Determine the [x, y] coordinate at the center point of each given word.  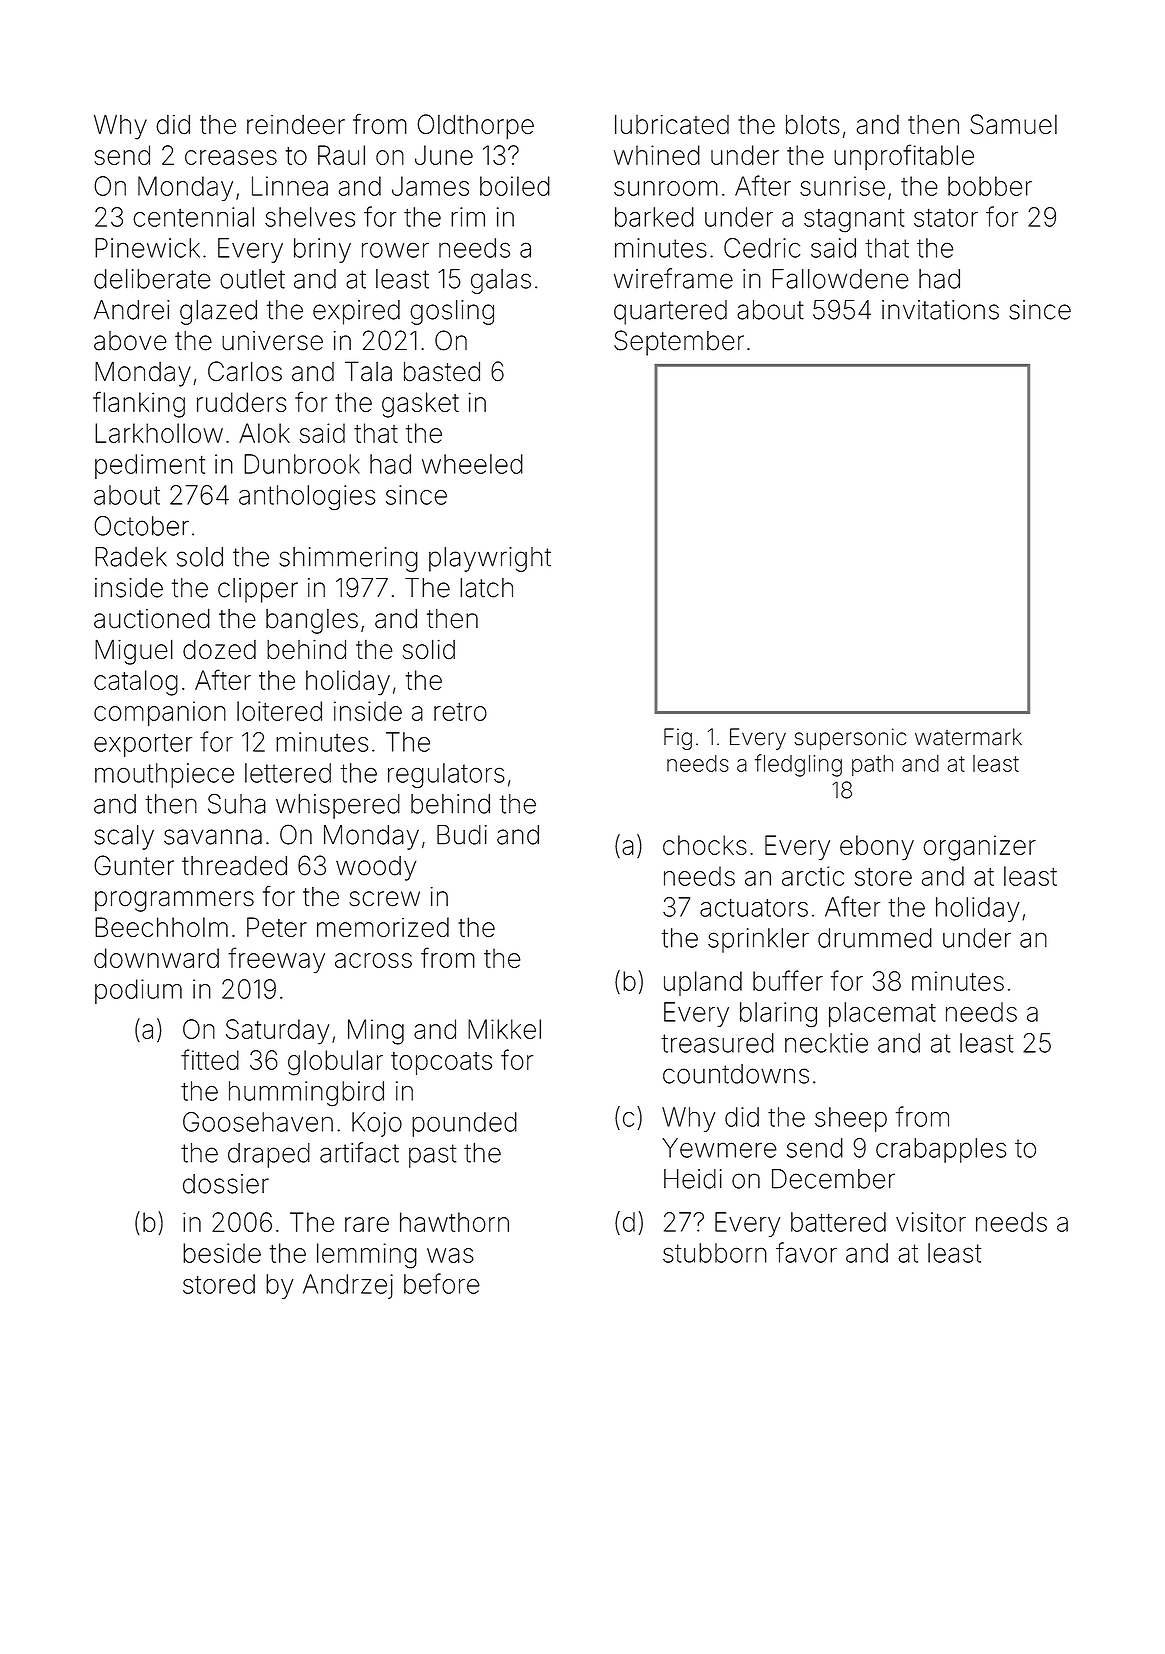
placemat [882, 1014]
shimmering [348, 559]
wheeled [472, 464]
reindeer [296, 125]
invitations [940, 310]
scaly [124, 837]
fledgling [798, 765]
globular [335, 1063]
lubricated [672, 124]
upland [703, 983]
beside [222, 1253]
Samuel [1013, 124]
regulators [446, 775]
